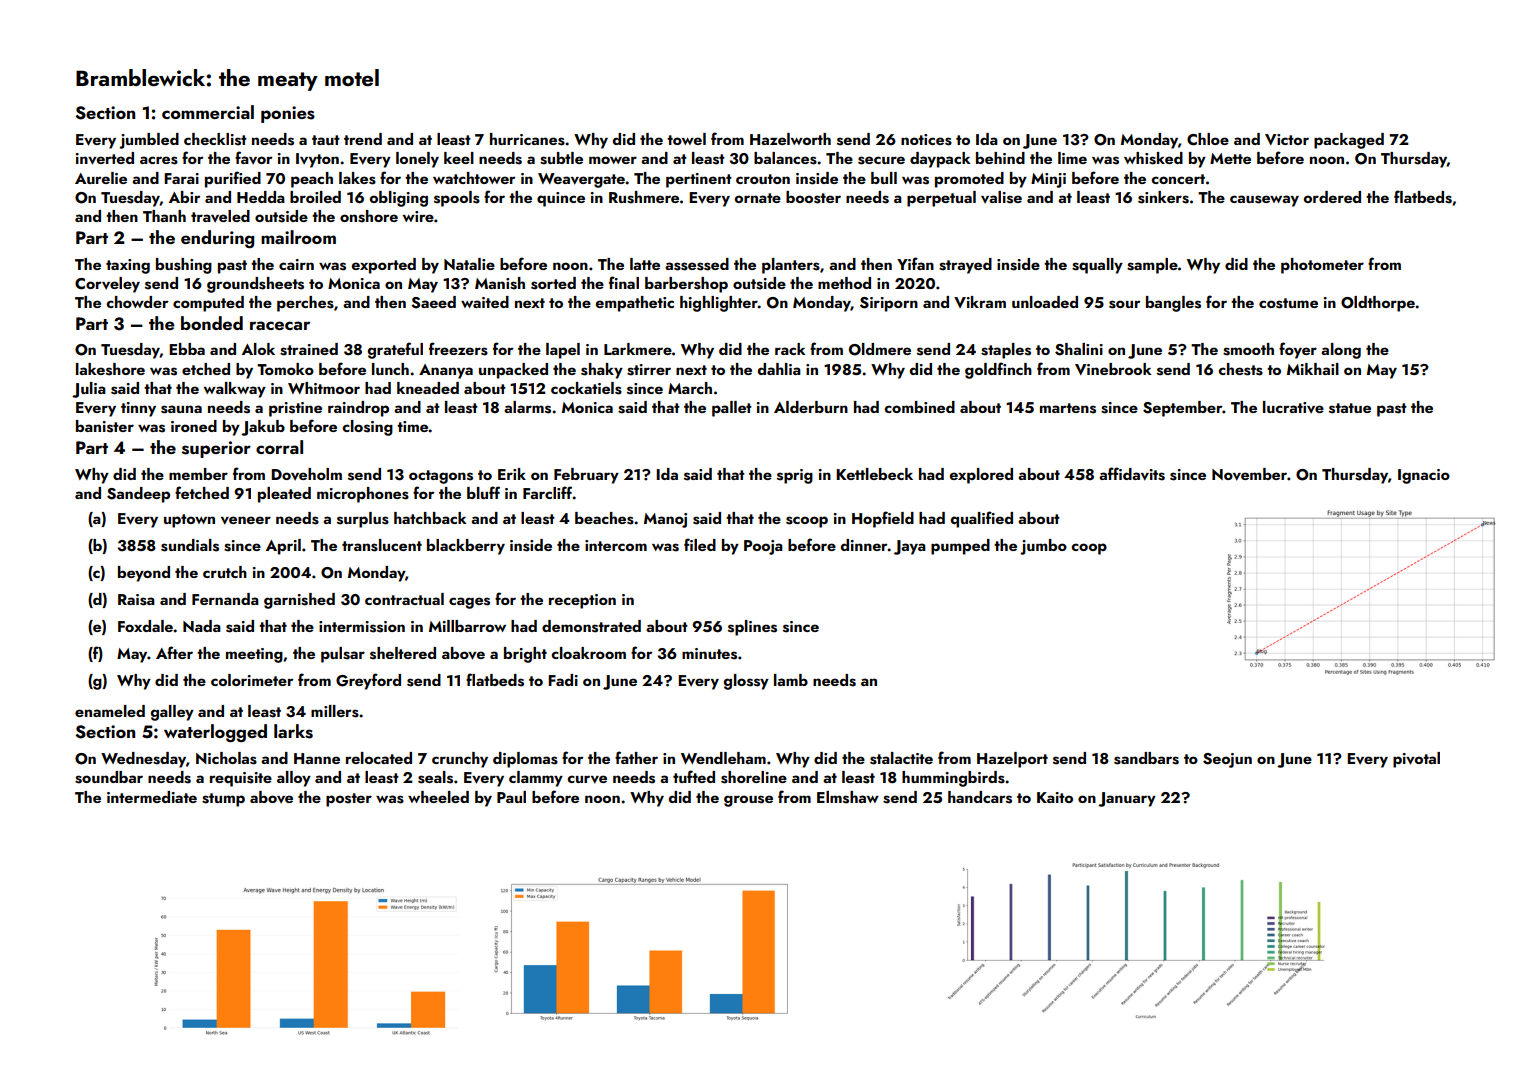  What do you see at coordinates (1424, 476) in the screenshot?
I see `Ignacio` at bounding box center [1424, 476].
